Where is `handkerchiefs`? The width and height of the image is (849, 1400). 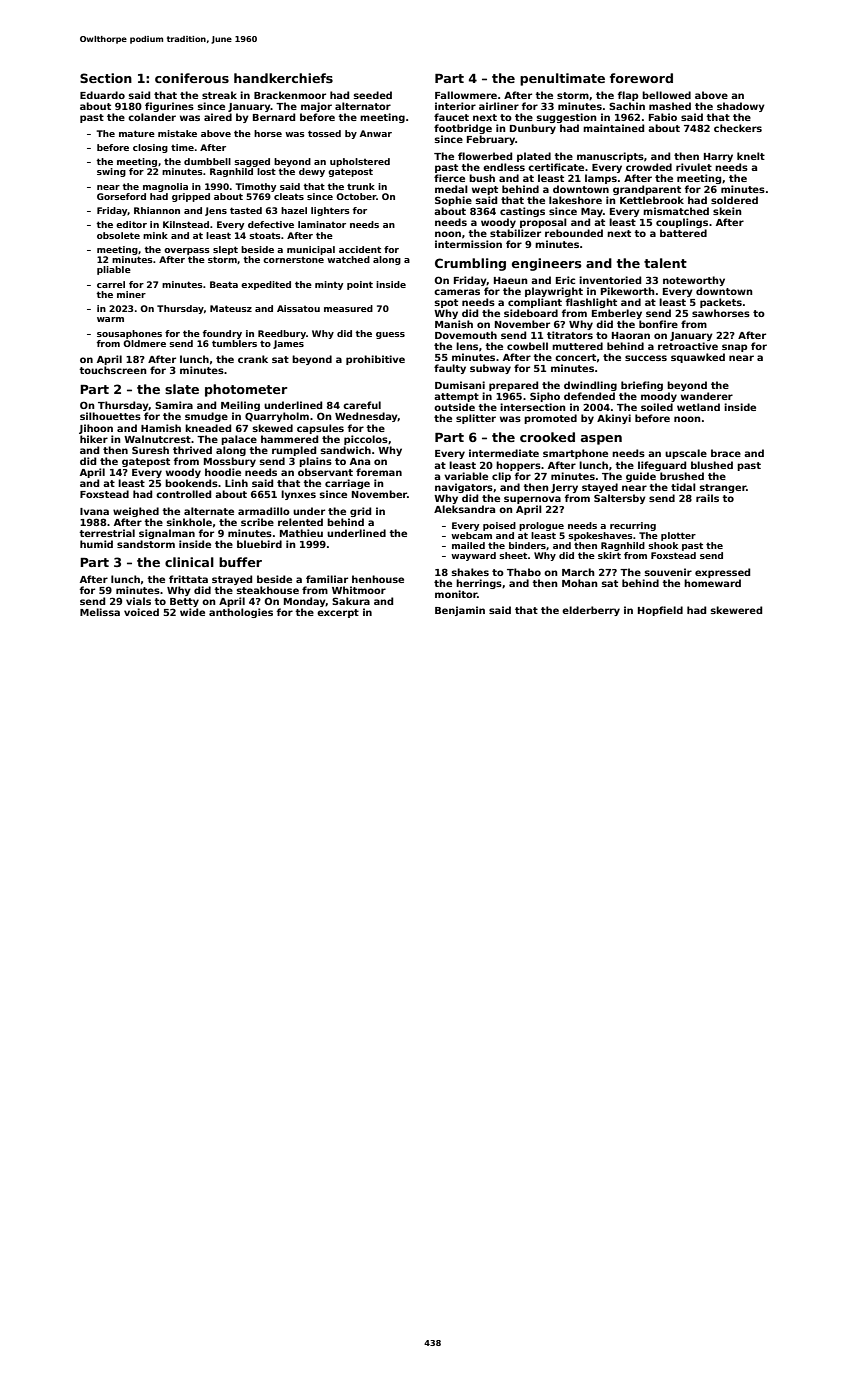 handkerchiefs is located at coordinates (283, 78).
